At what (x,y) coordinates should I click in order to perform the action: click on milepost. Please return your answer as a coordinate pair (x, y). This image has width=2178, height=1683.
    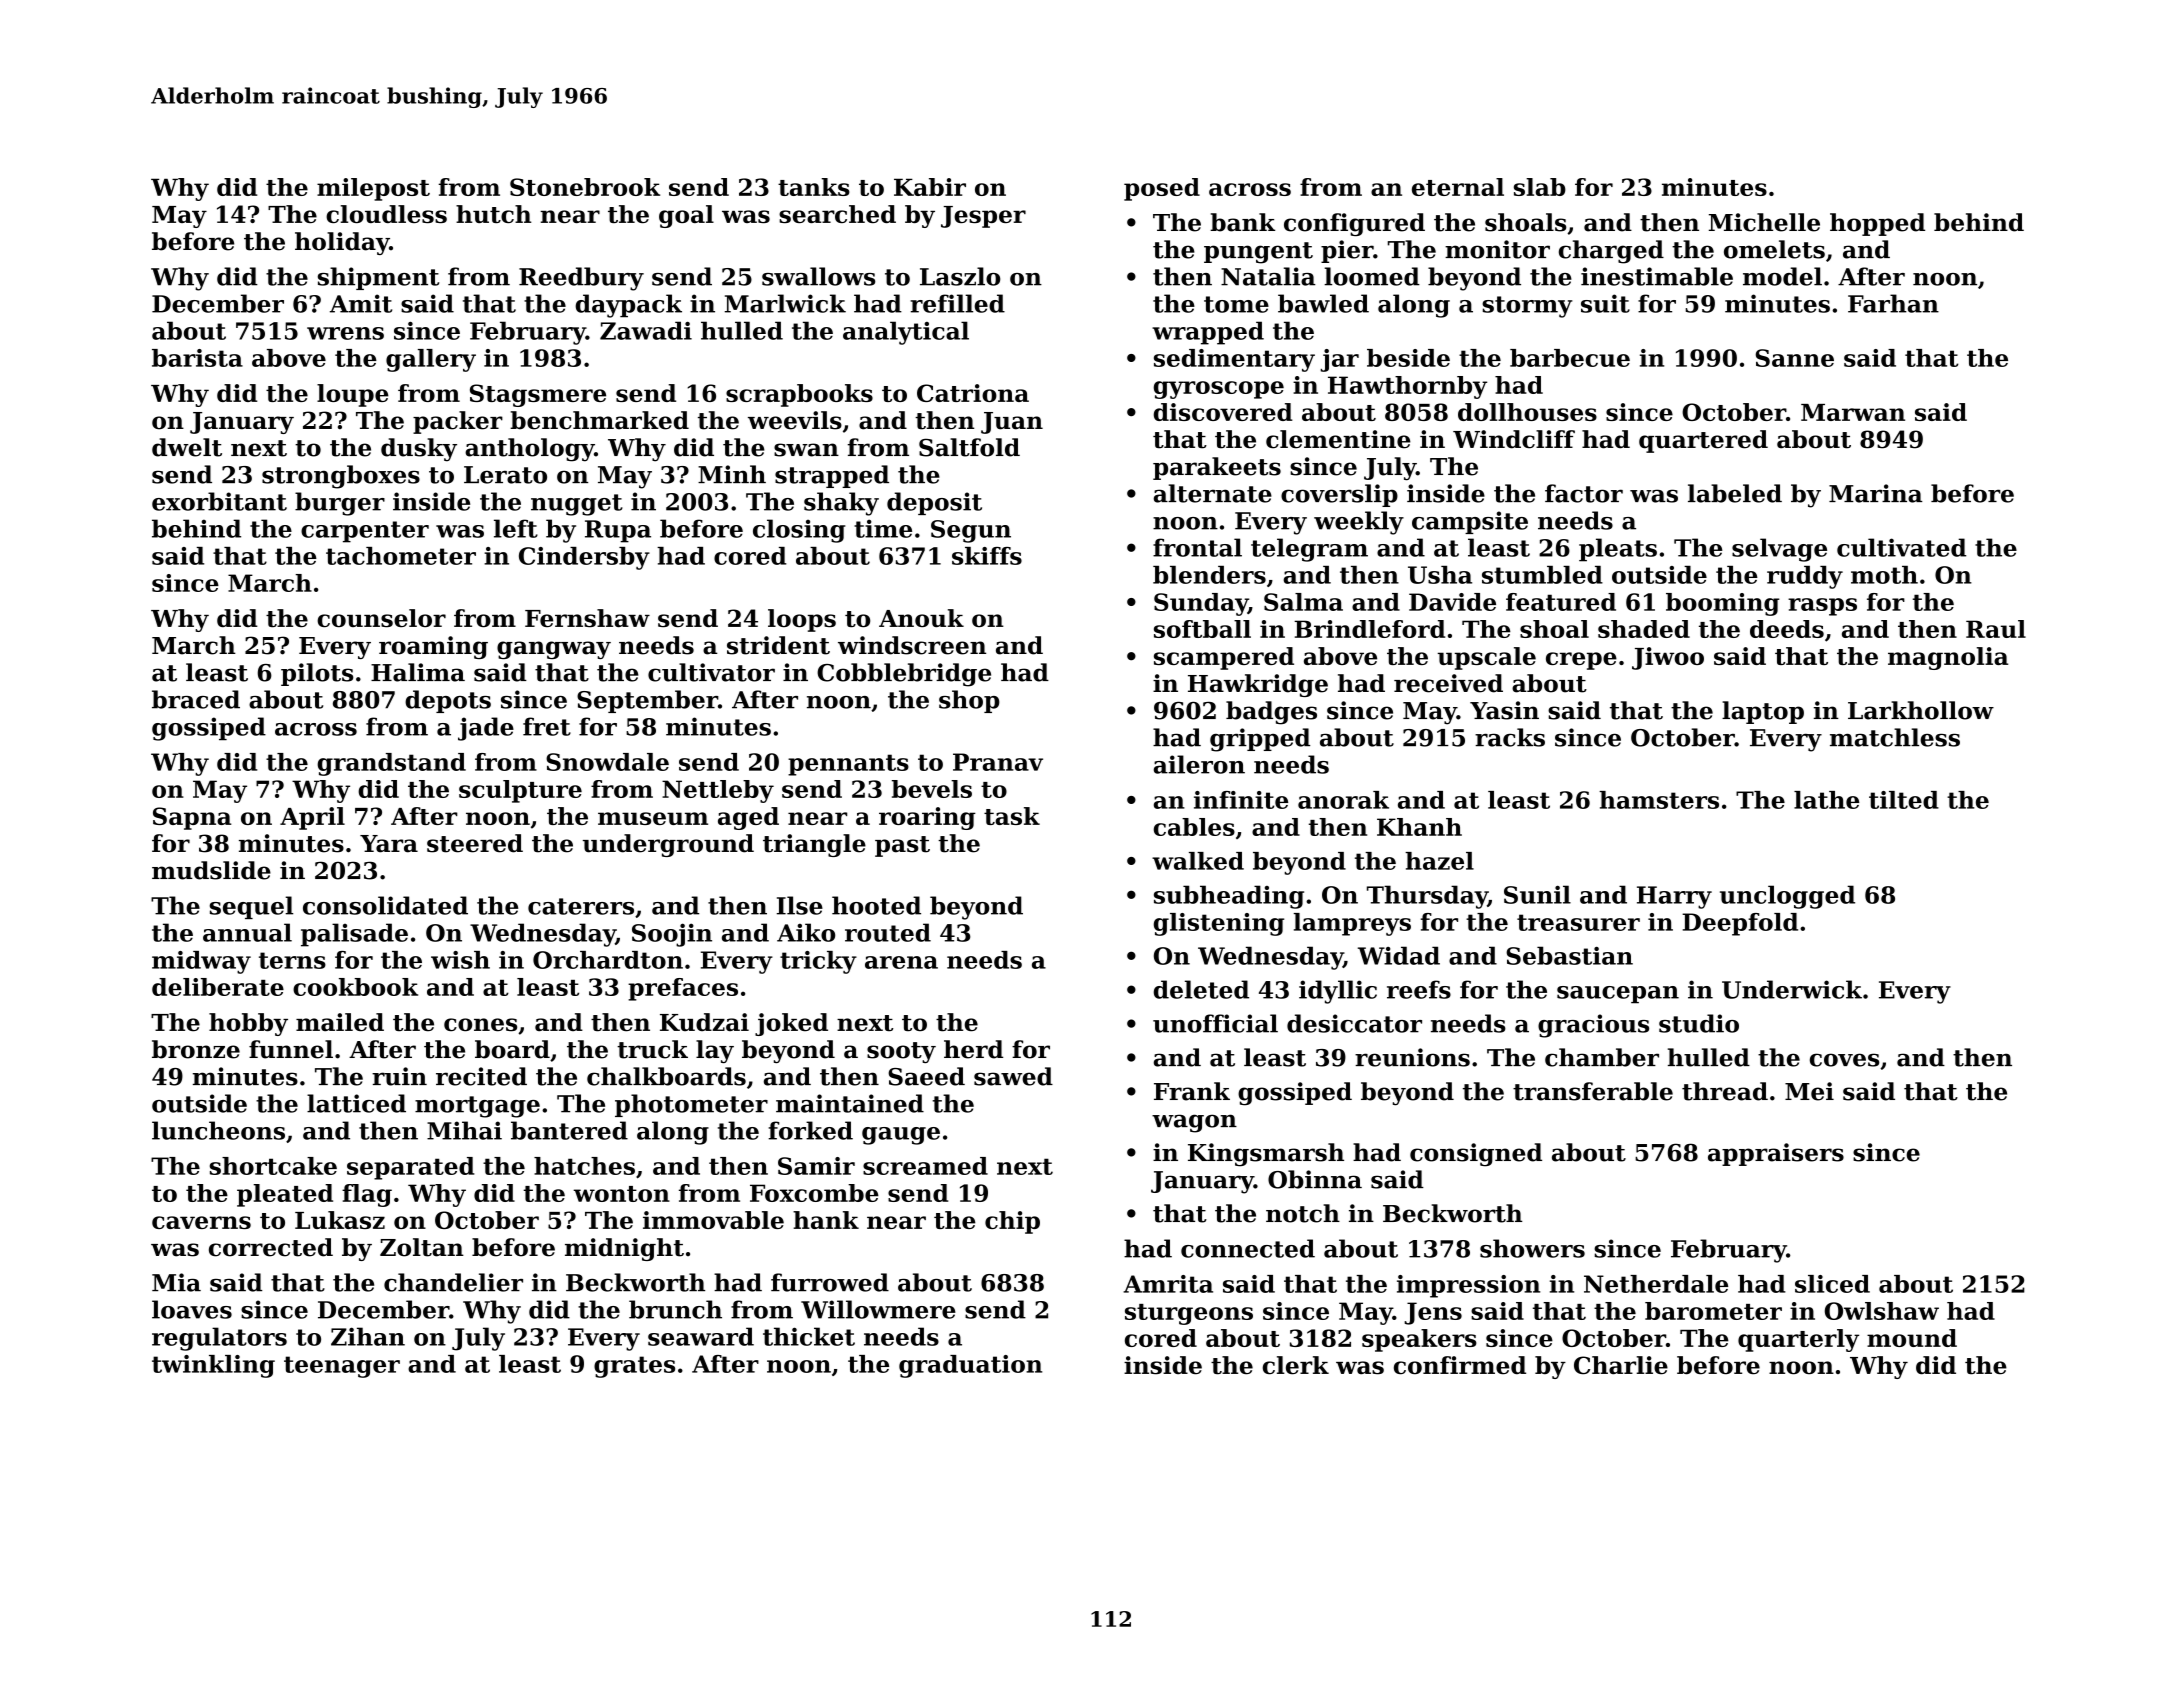
    Looking at the image, I should click on (373, 189).
